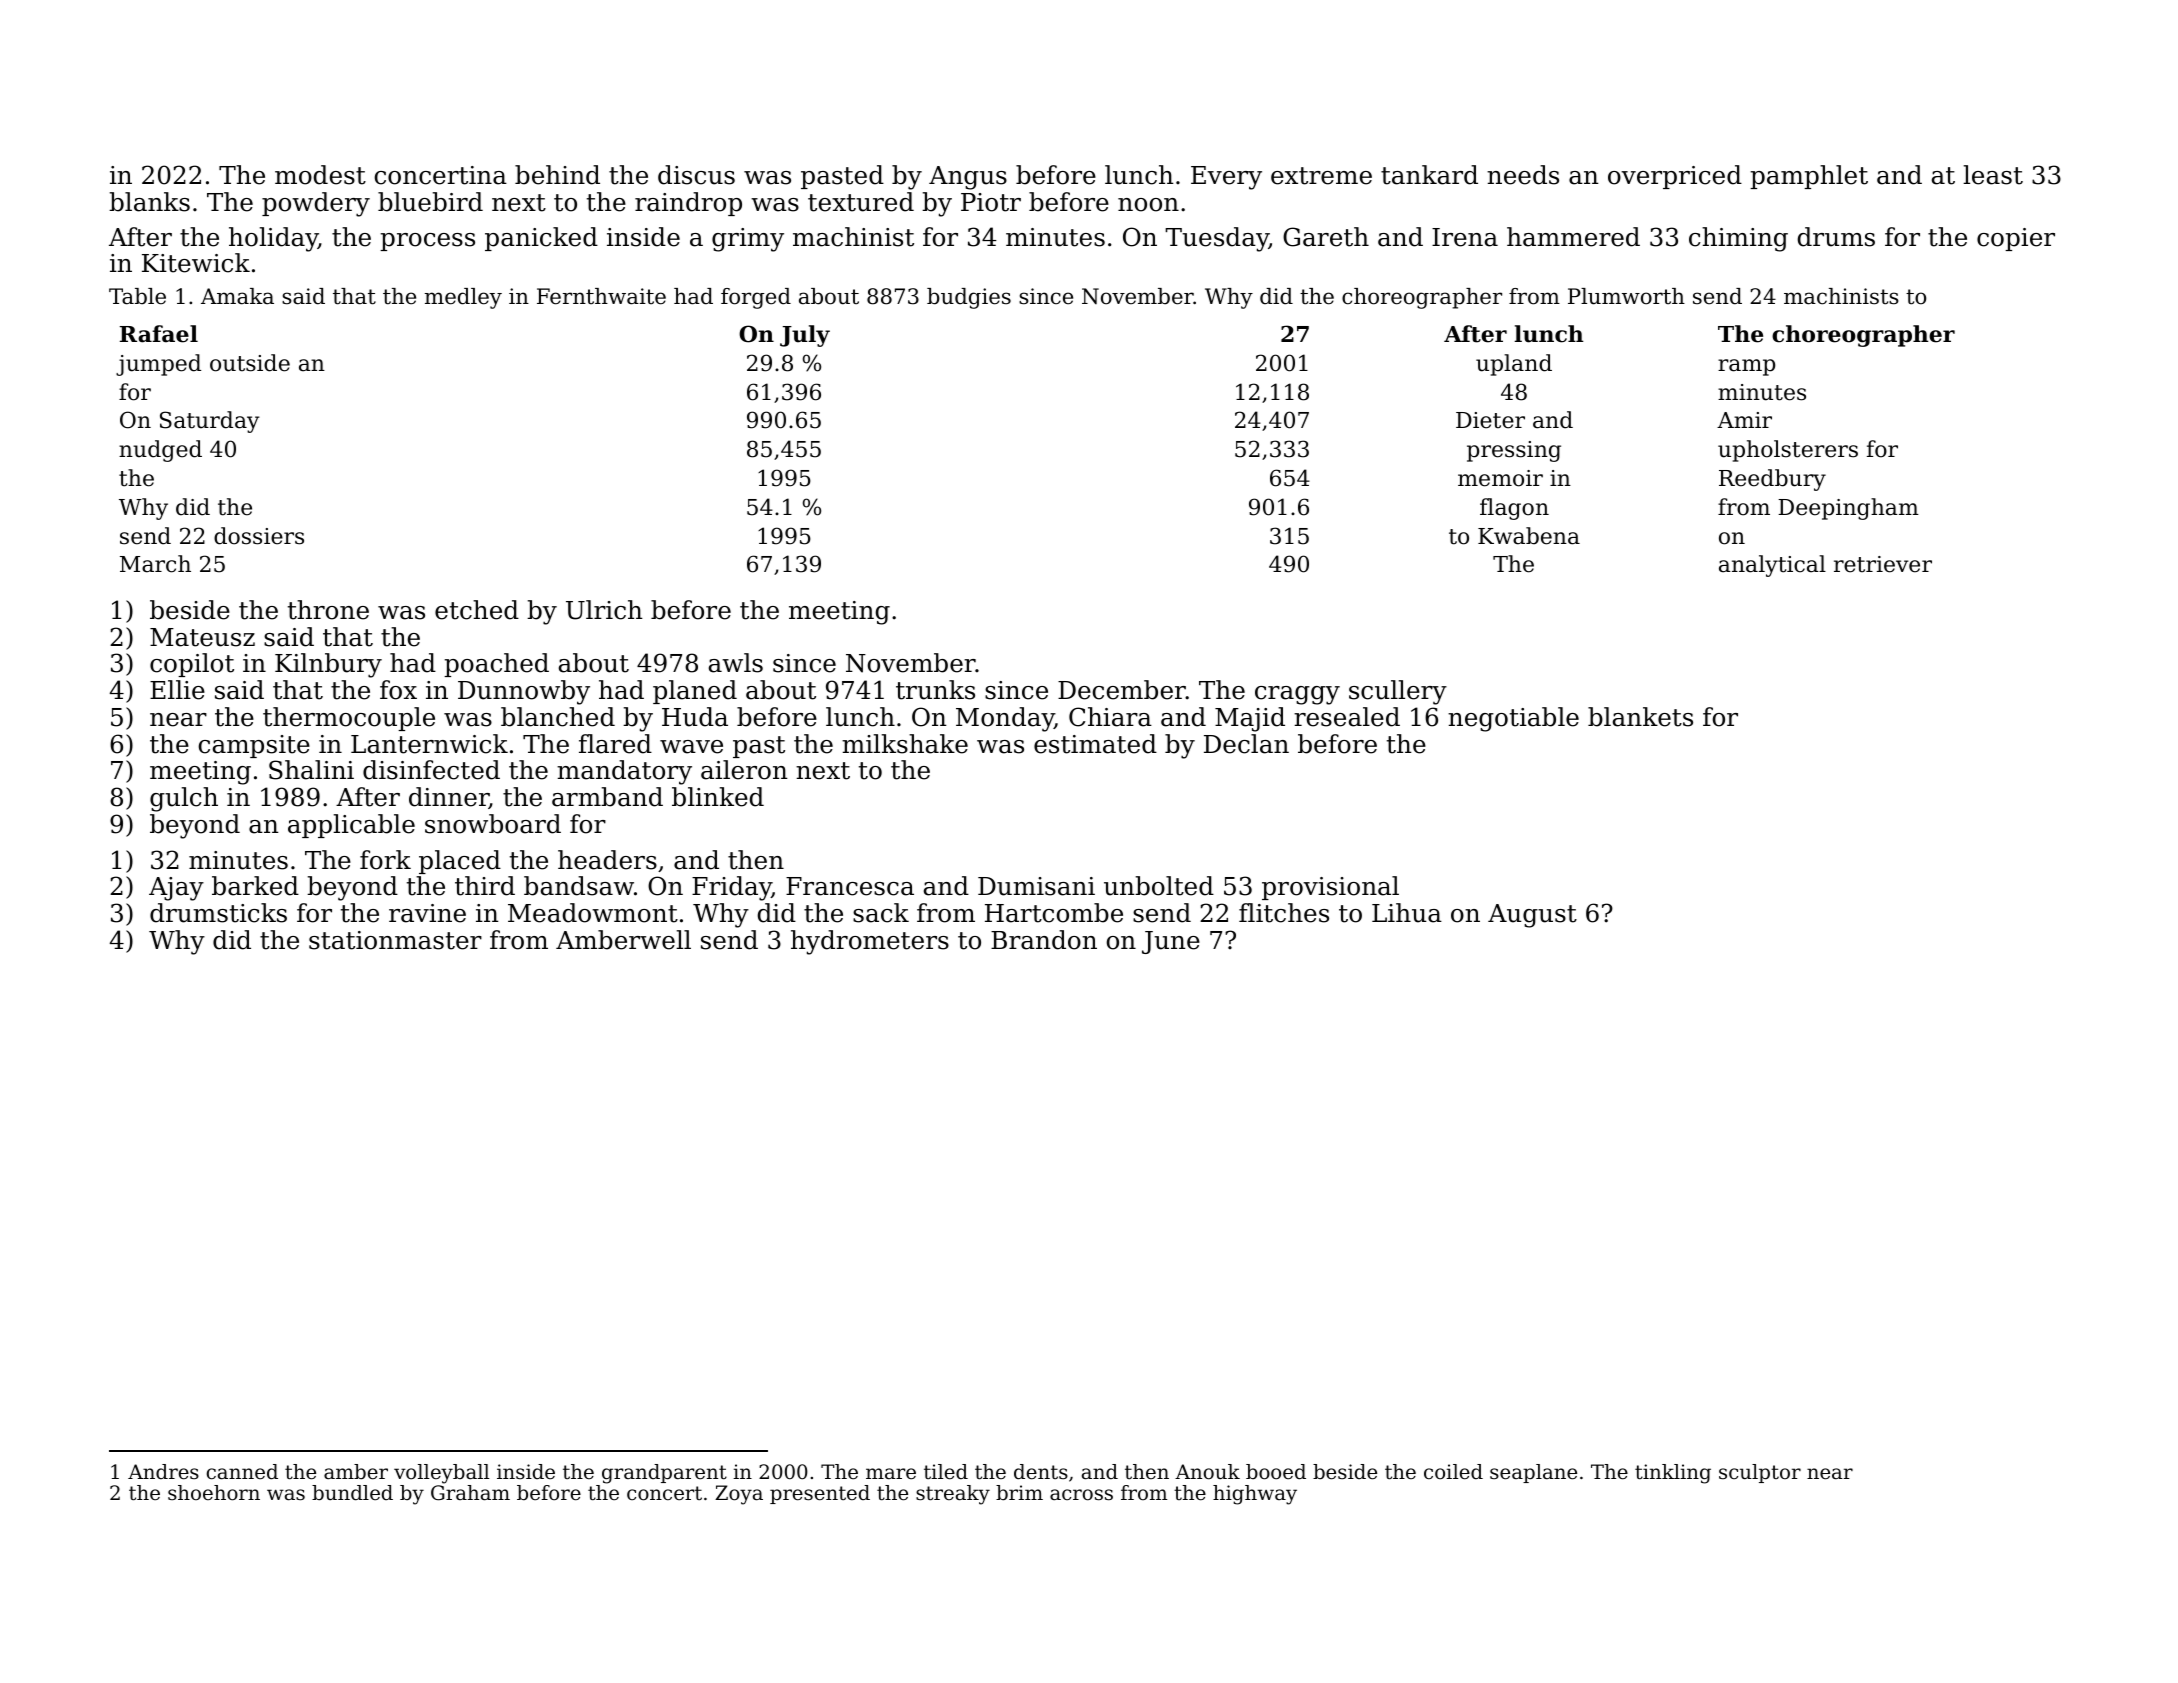  What do you see at coordinates (1041, 1472) in the screenshot?
I see `dents` at bounding box center [1041, 1472].
